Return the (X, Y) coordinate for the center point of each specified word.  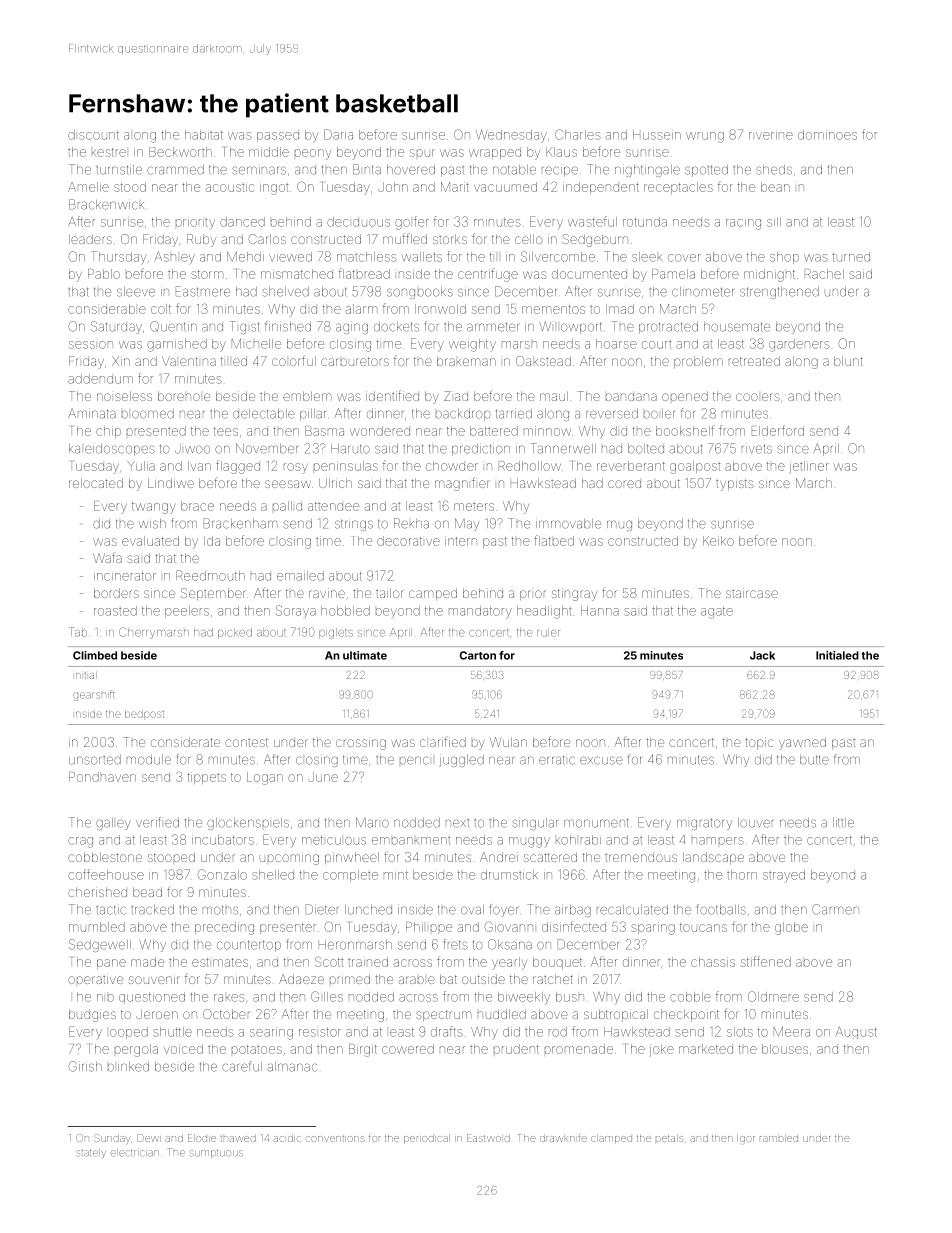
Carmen (835, 909)
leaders (90, 239)
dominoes (827, 135)
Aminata (92, 413)
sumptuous (216, 1153)
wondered (380, 431)
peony (313, 154)
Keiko (718, 541)
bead (147, 892)
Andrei (499, 857)
